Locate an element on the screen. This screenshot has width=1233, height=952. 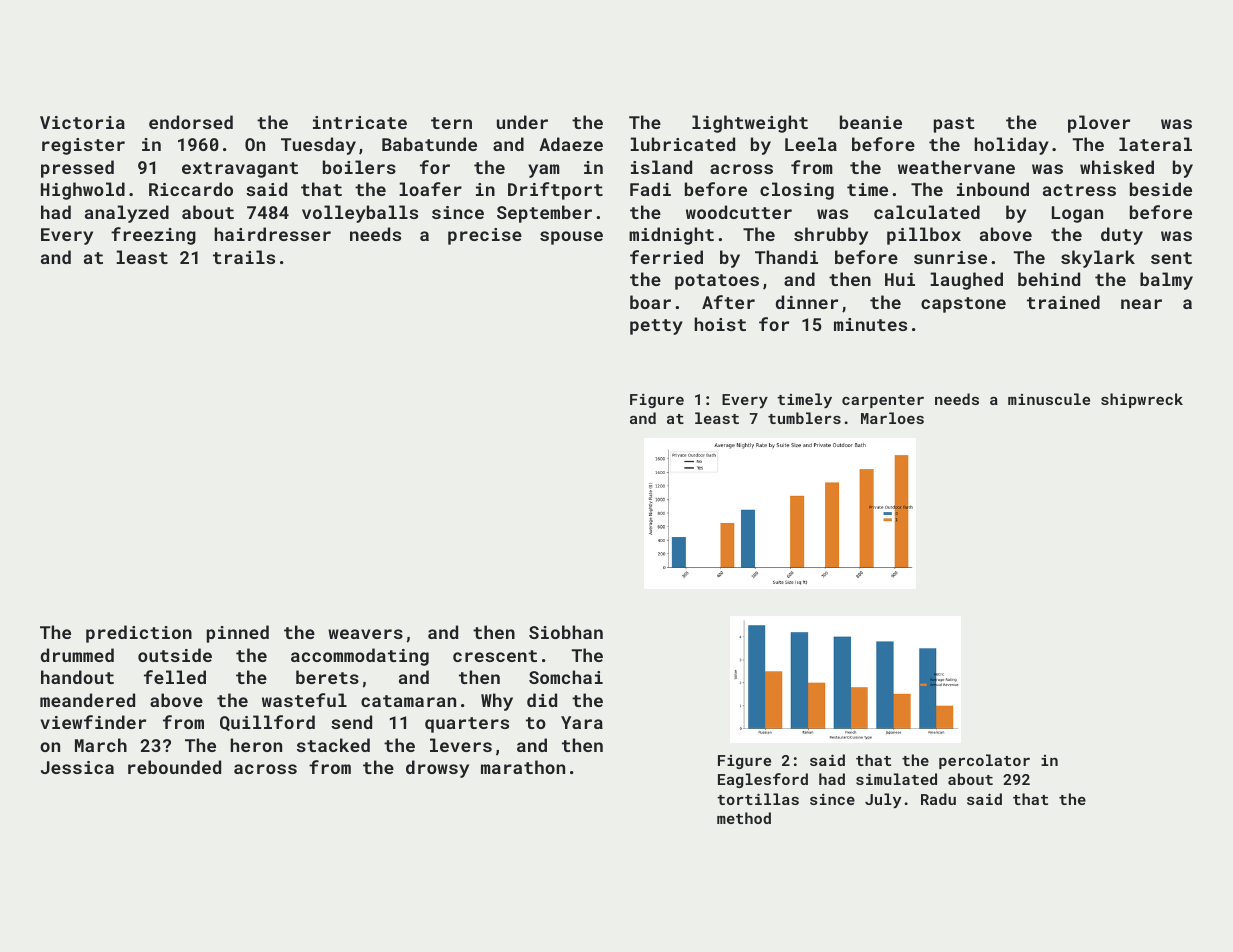
ferried is located at coordinates (666, 257).
